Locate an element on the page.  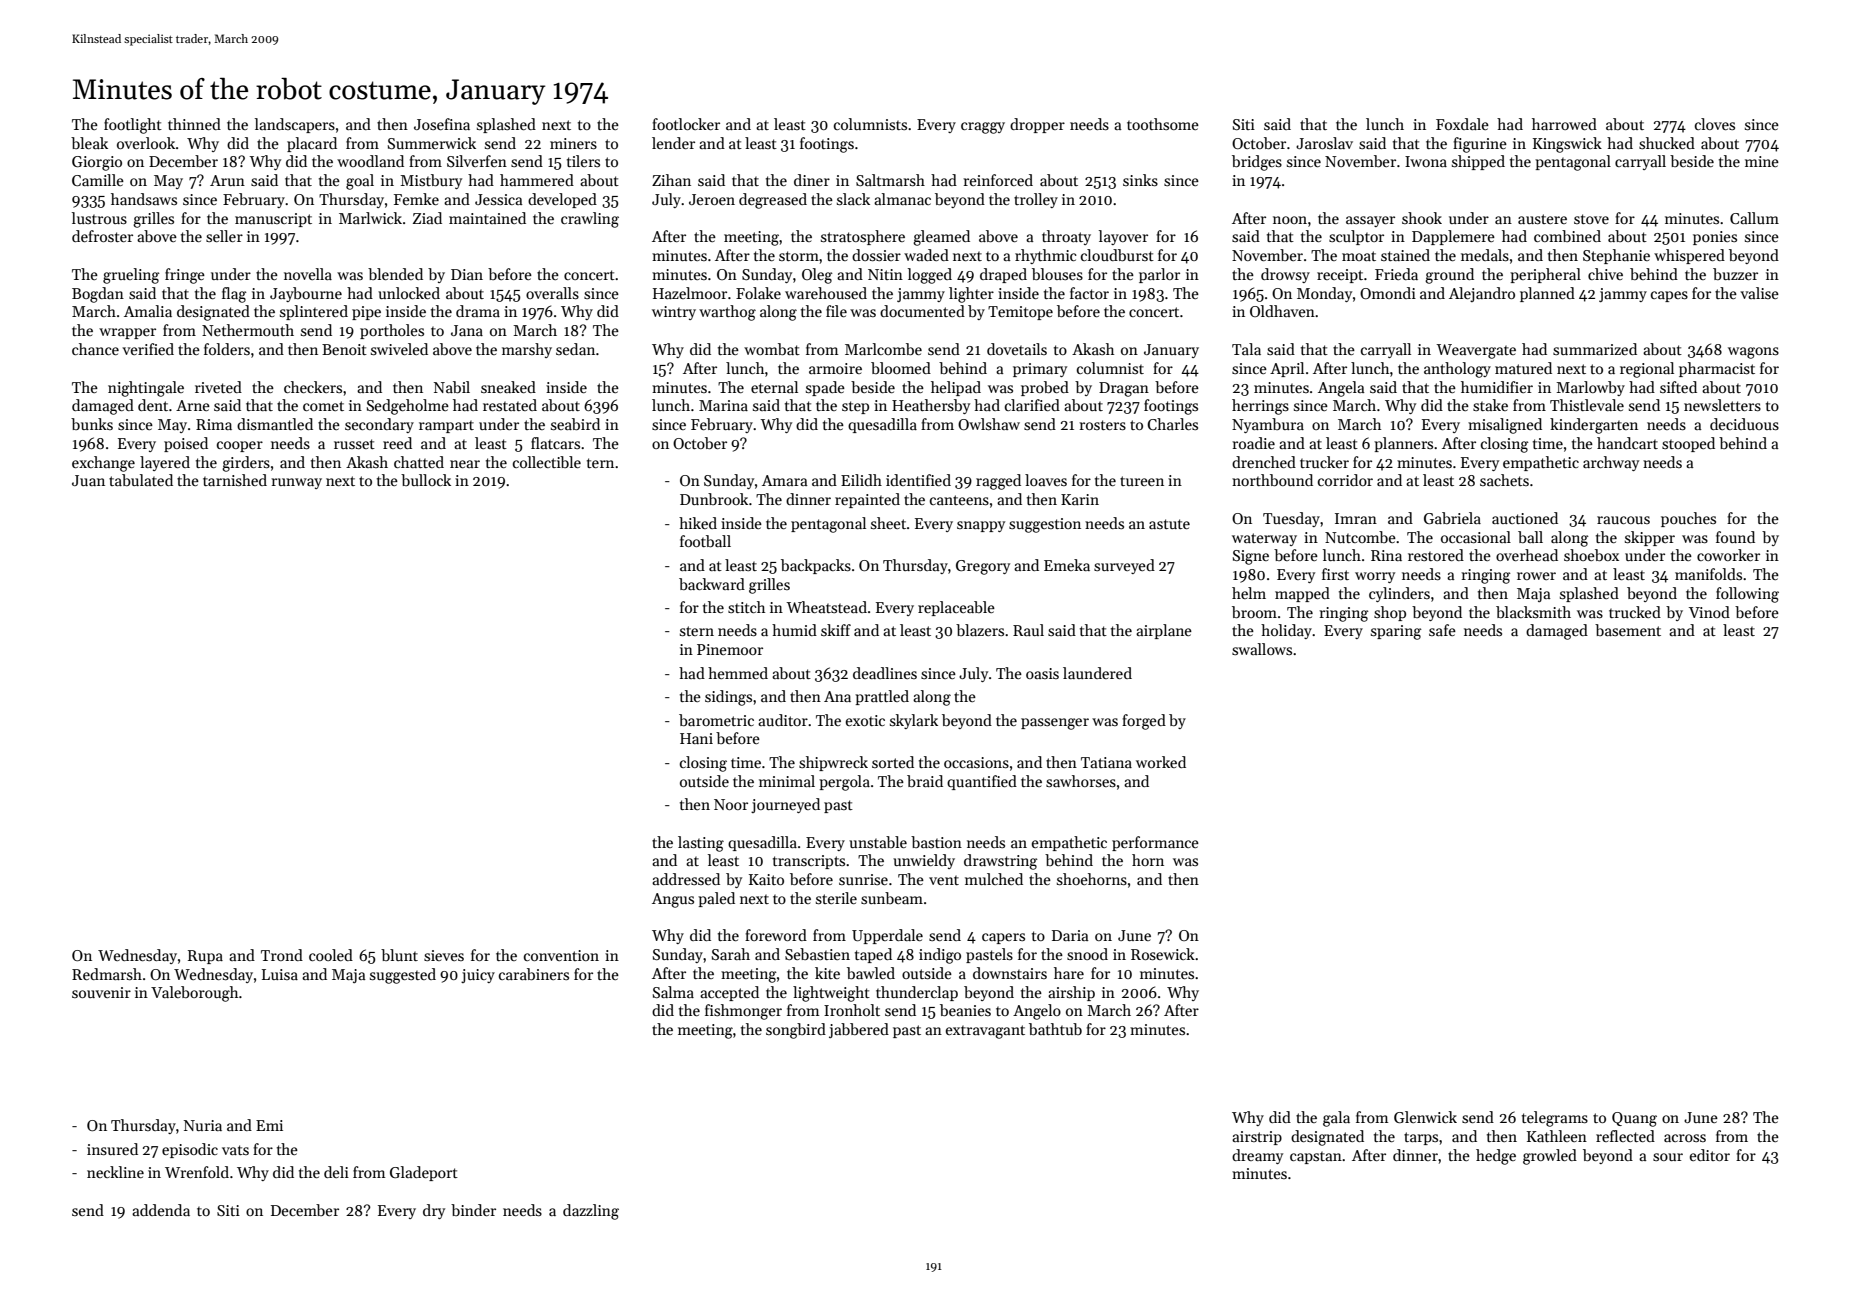
Juan is located at coordinates (88, 480).
